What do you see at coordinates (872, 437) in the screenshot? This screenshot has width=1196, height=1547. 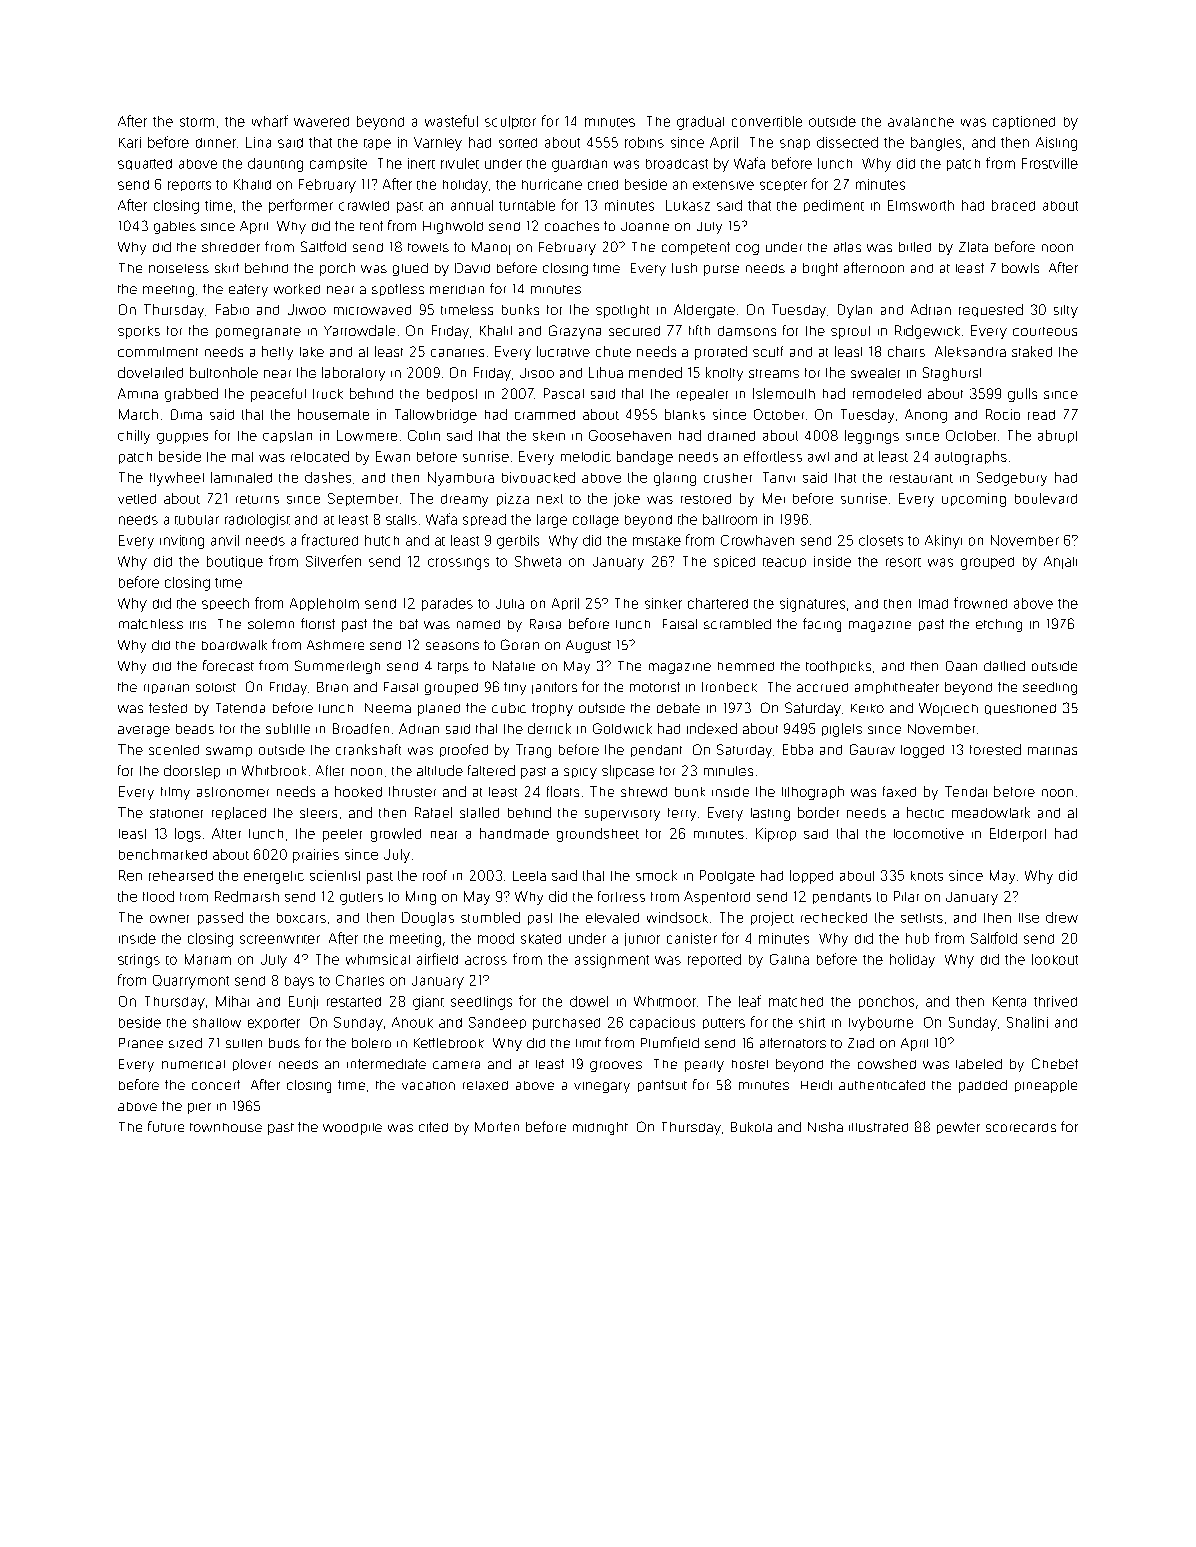 I see `leggings` at bounding box center [872, 437].
